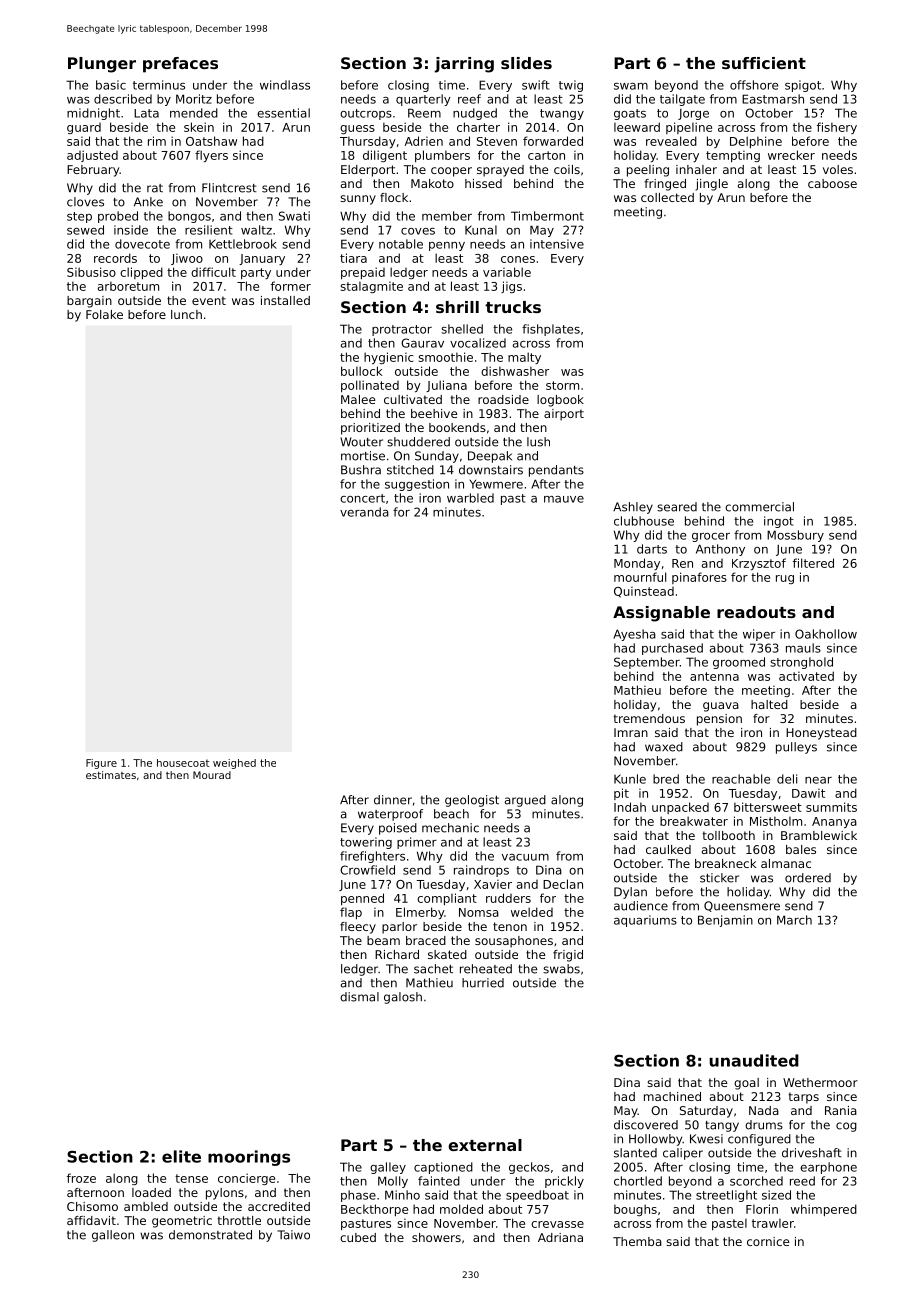  What do you see at coordinates (472, 801) in the screenshot?
I see `geologist` at bounding box center [472, 801].
